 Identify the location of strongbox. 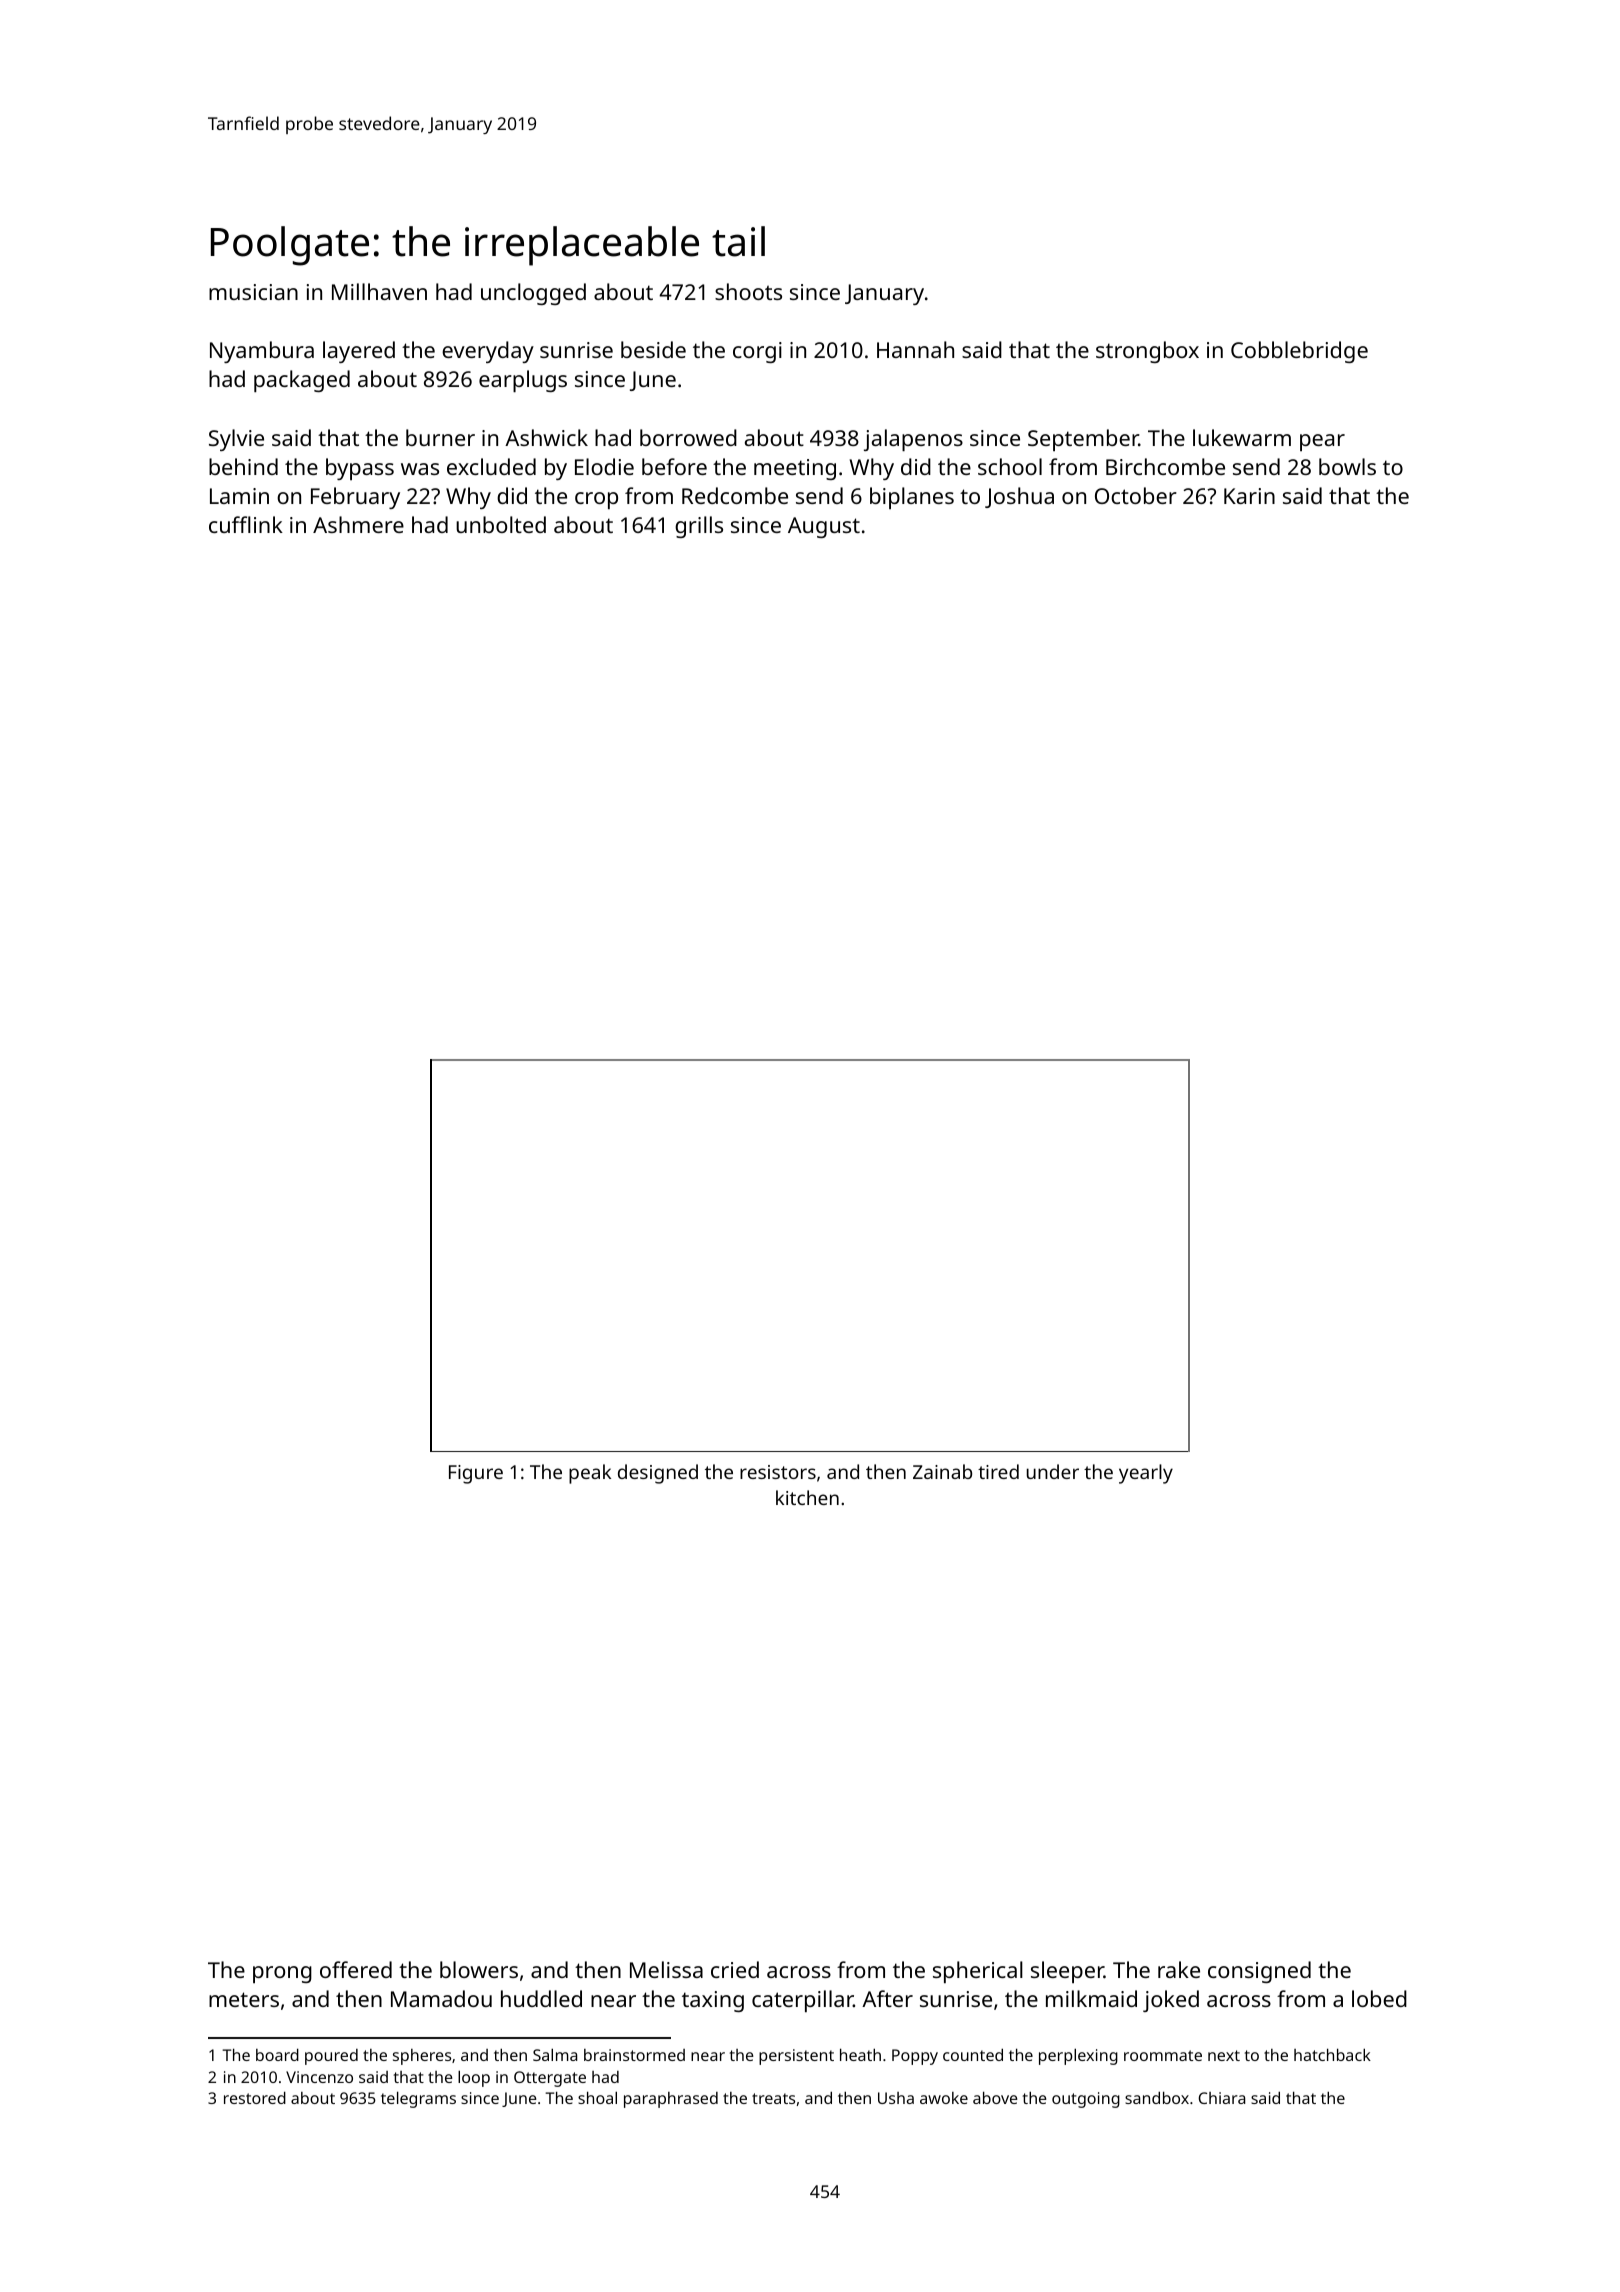
(1147, 352).
